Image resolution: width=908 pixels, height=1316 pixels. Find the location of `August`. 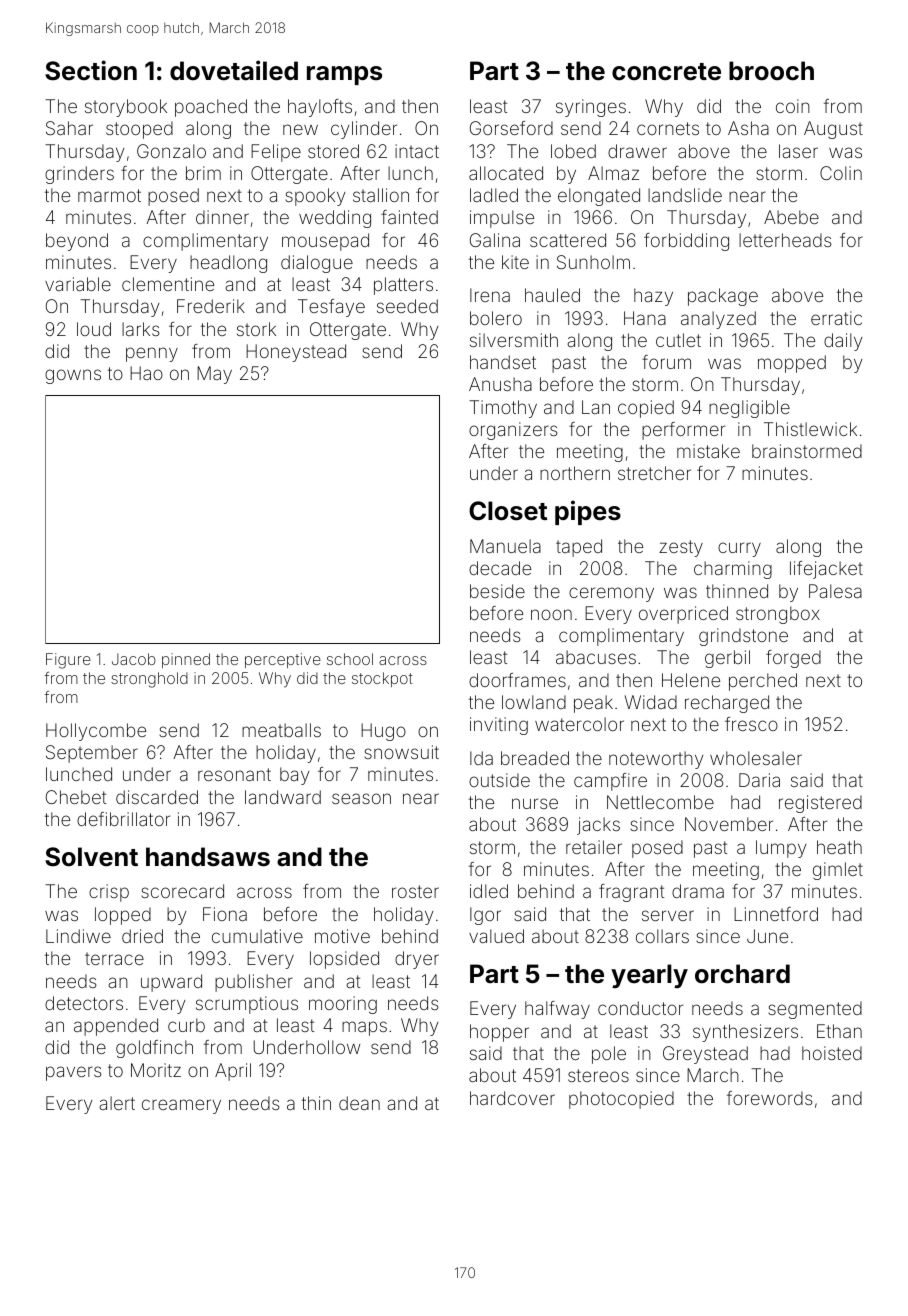

August is located at coordinates (833, 130).
